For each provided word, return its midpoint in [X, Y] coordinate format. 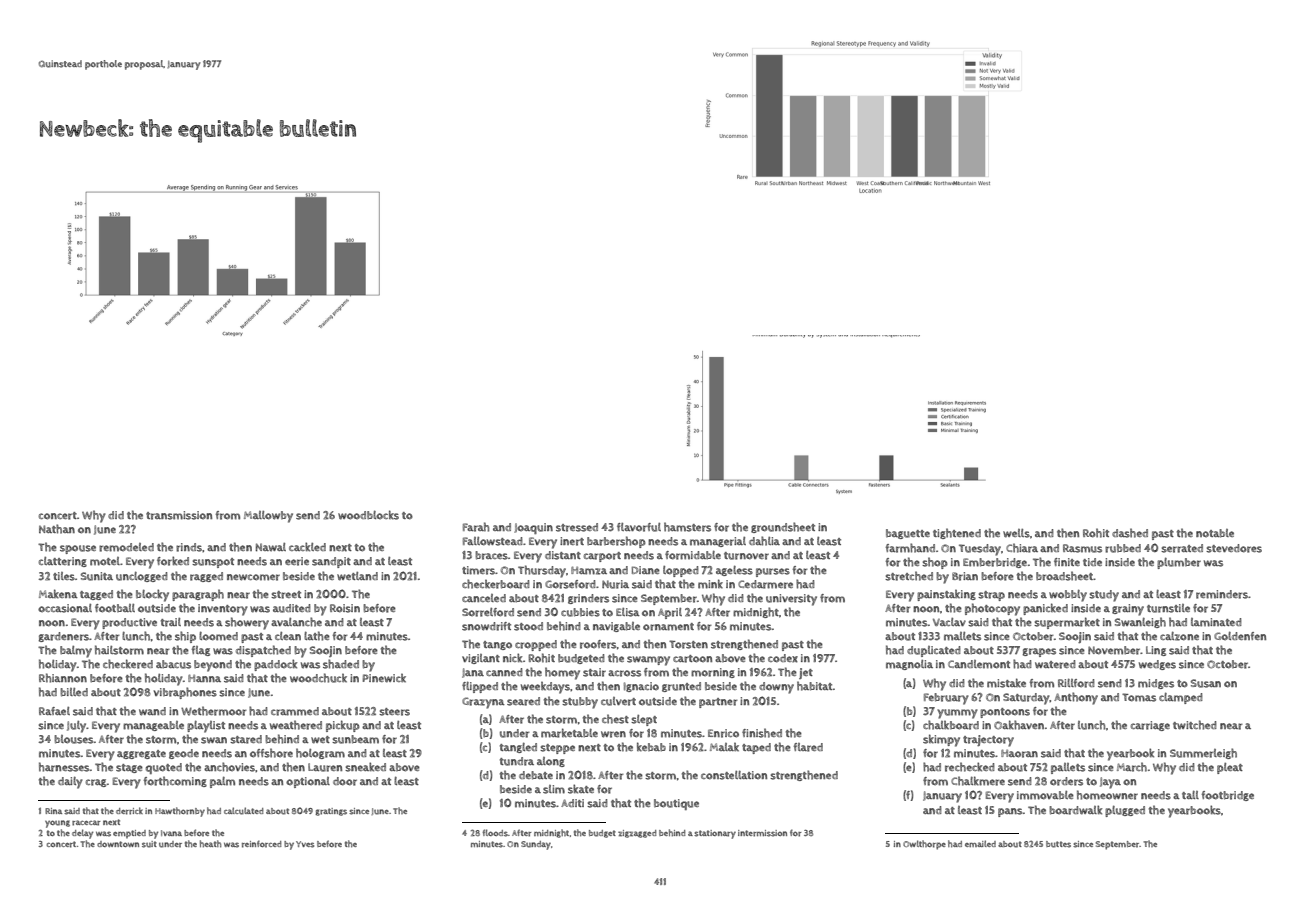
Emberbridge [995, 563]
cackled [307, 547]
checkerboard [496, 584]
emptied [129, 834]
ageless [734, 570]
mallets [962, 636]
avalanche [296, 622]
